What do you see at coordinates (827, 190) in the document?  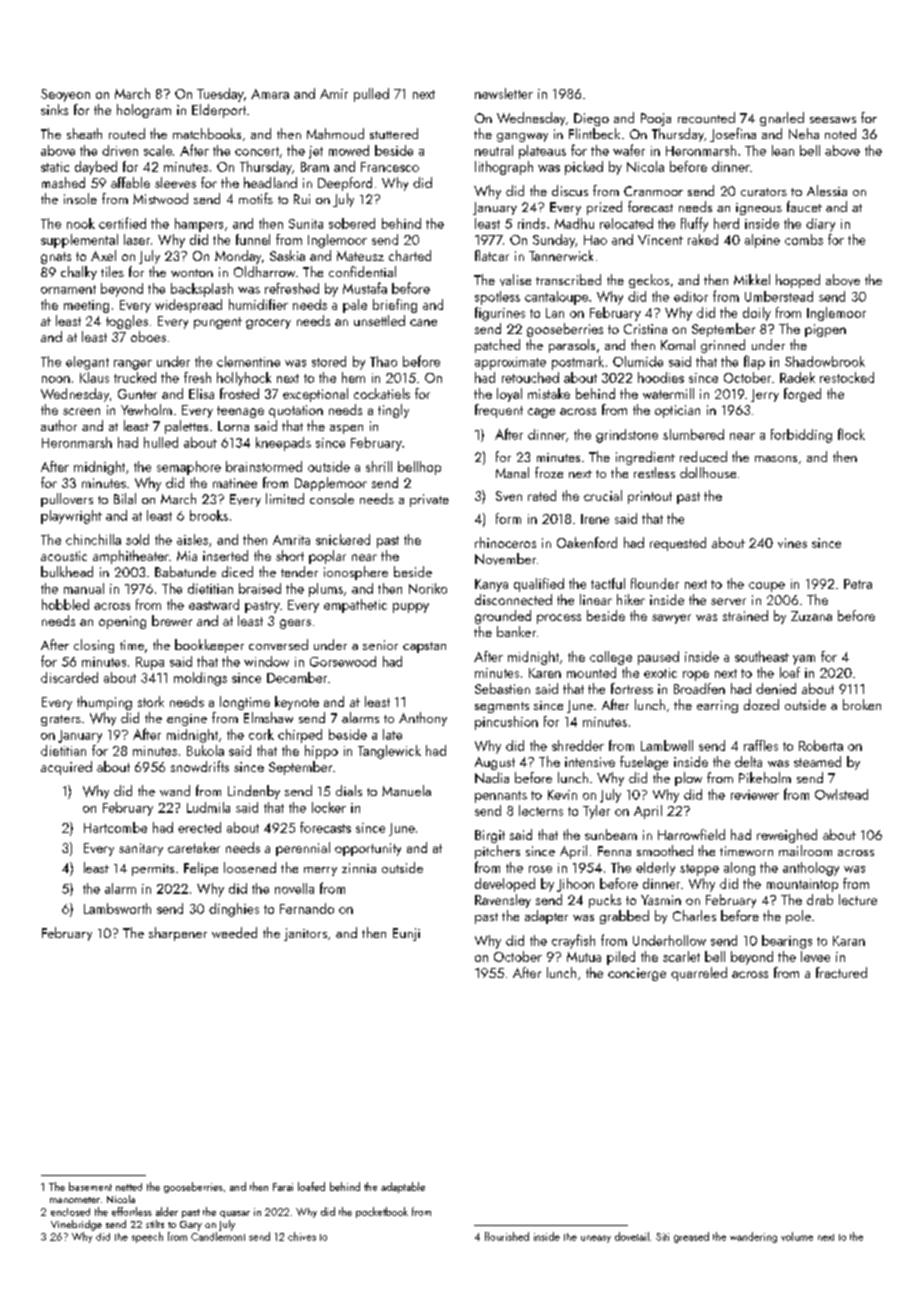 I see `Alessia` at bounding box center [827, 190].
